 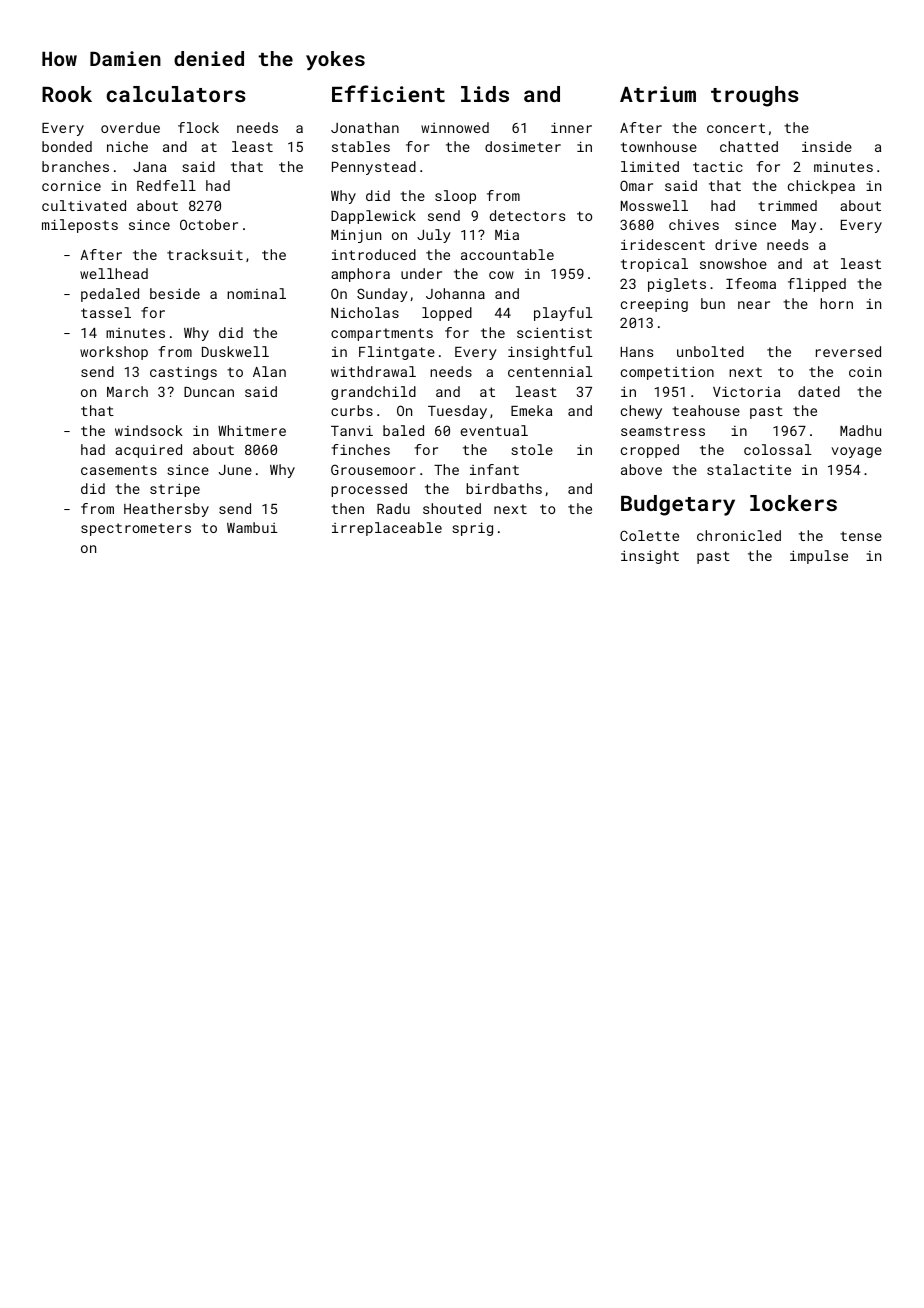 I want to click on trimmed, so click(x=787, y=205).
